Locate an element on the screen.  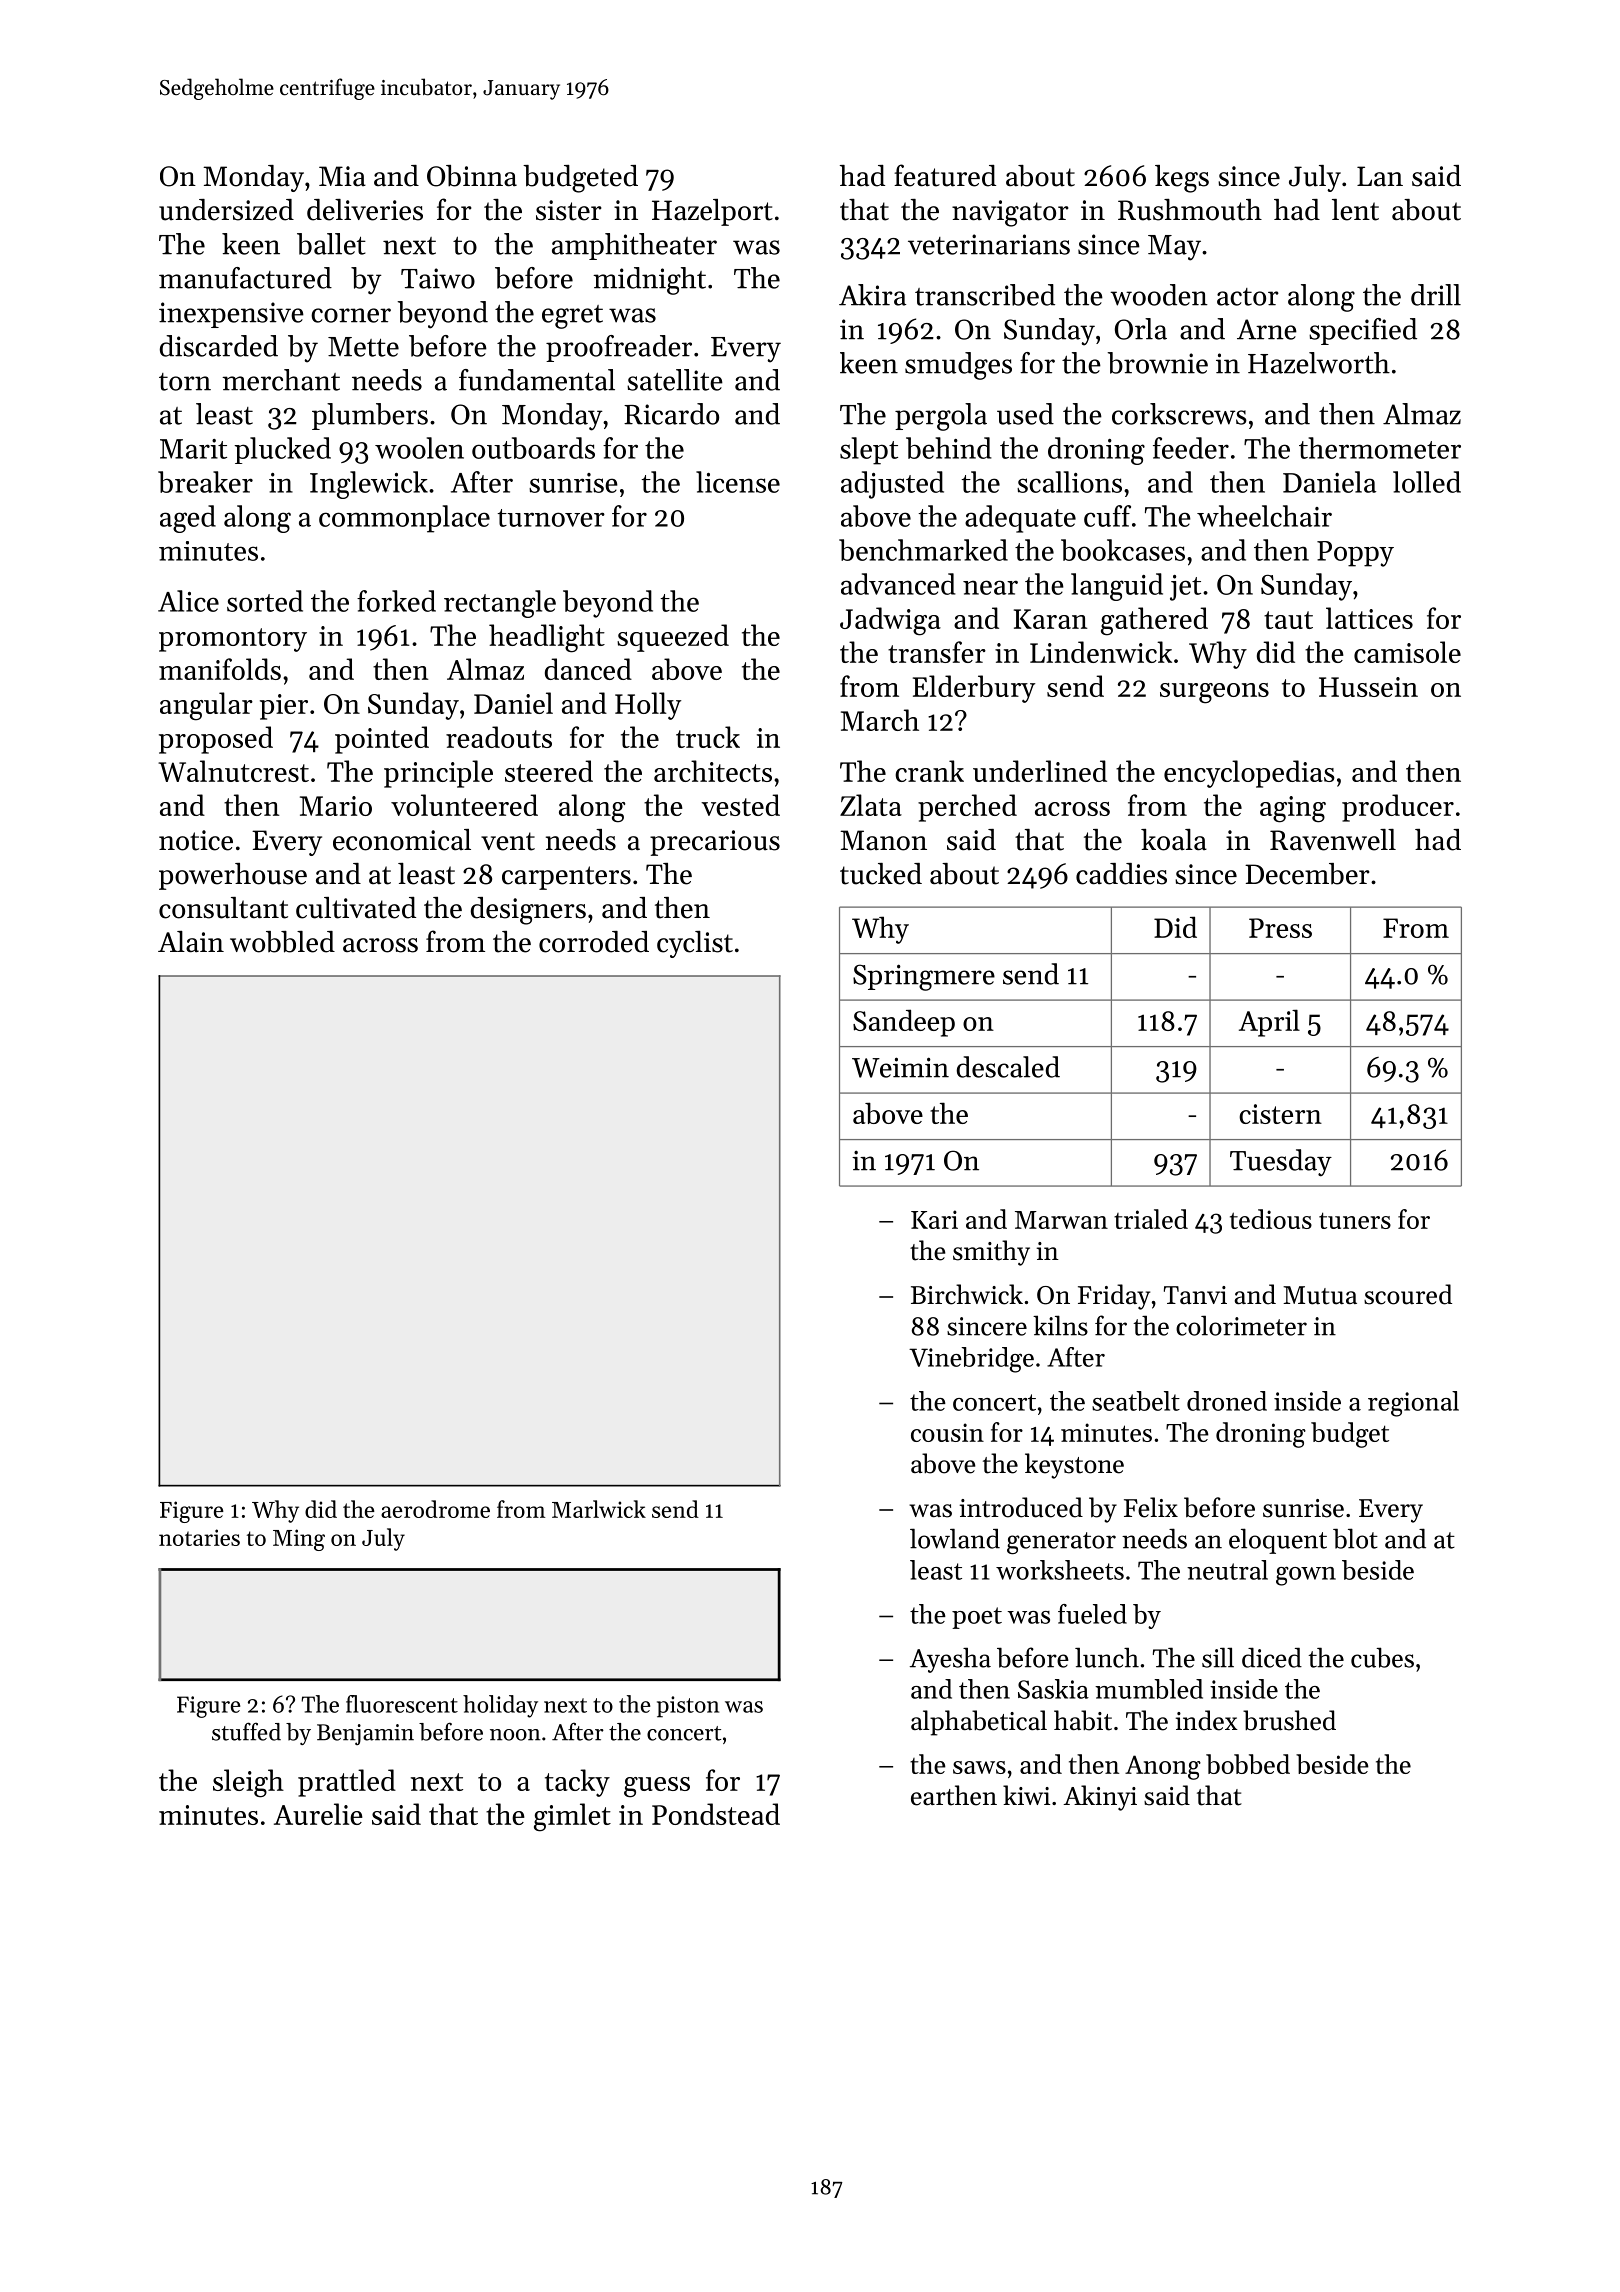
Obinna is located at coordinates (472, 176).
